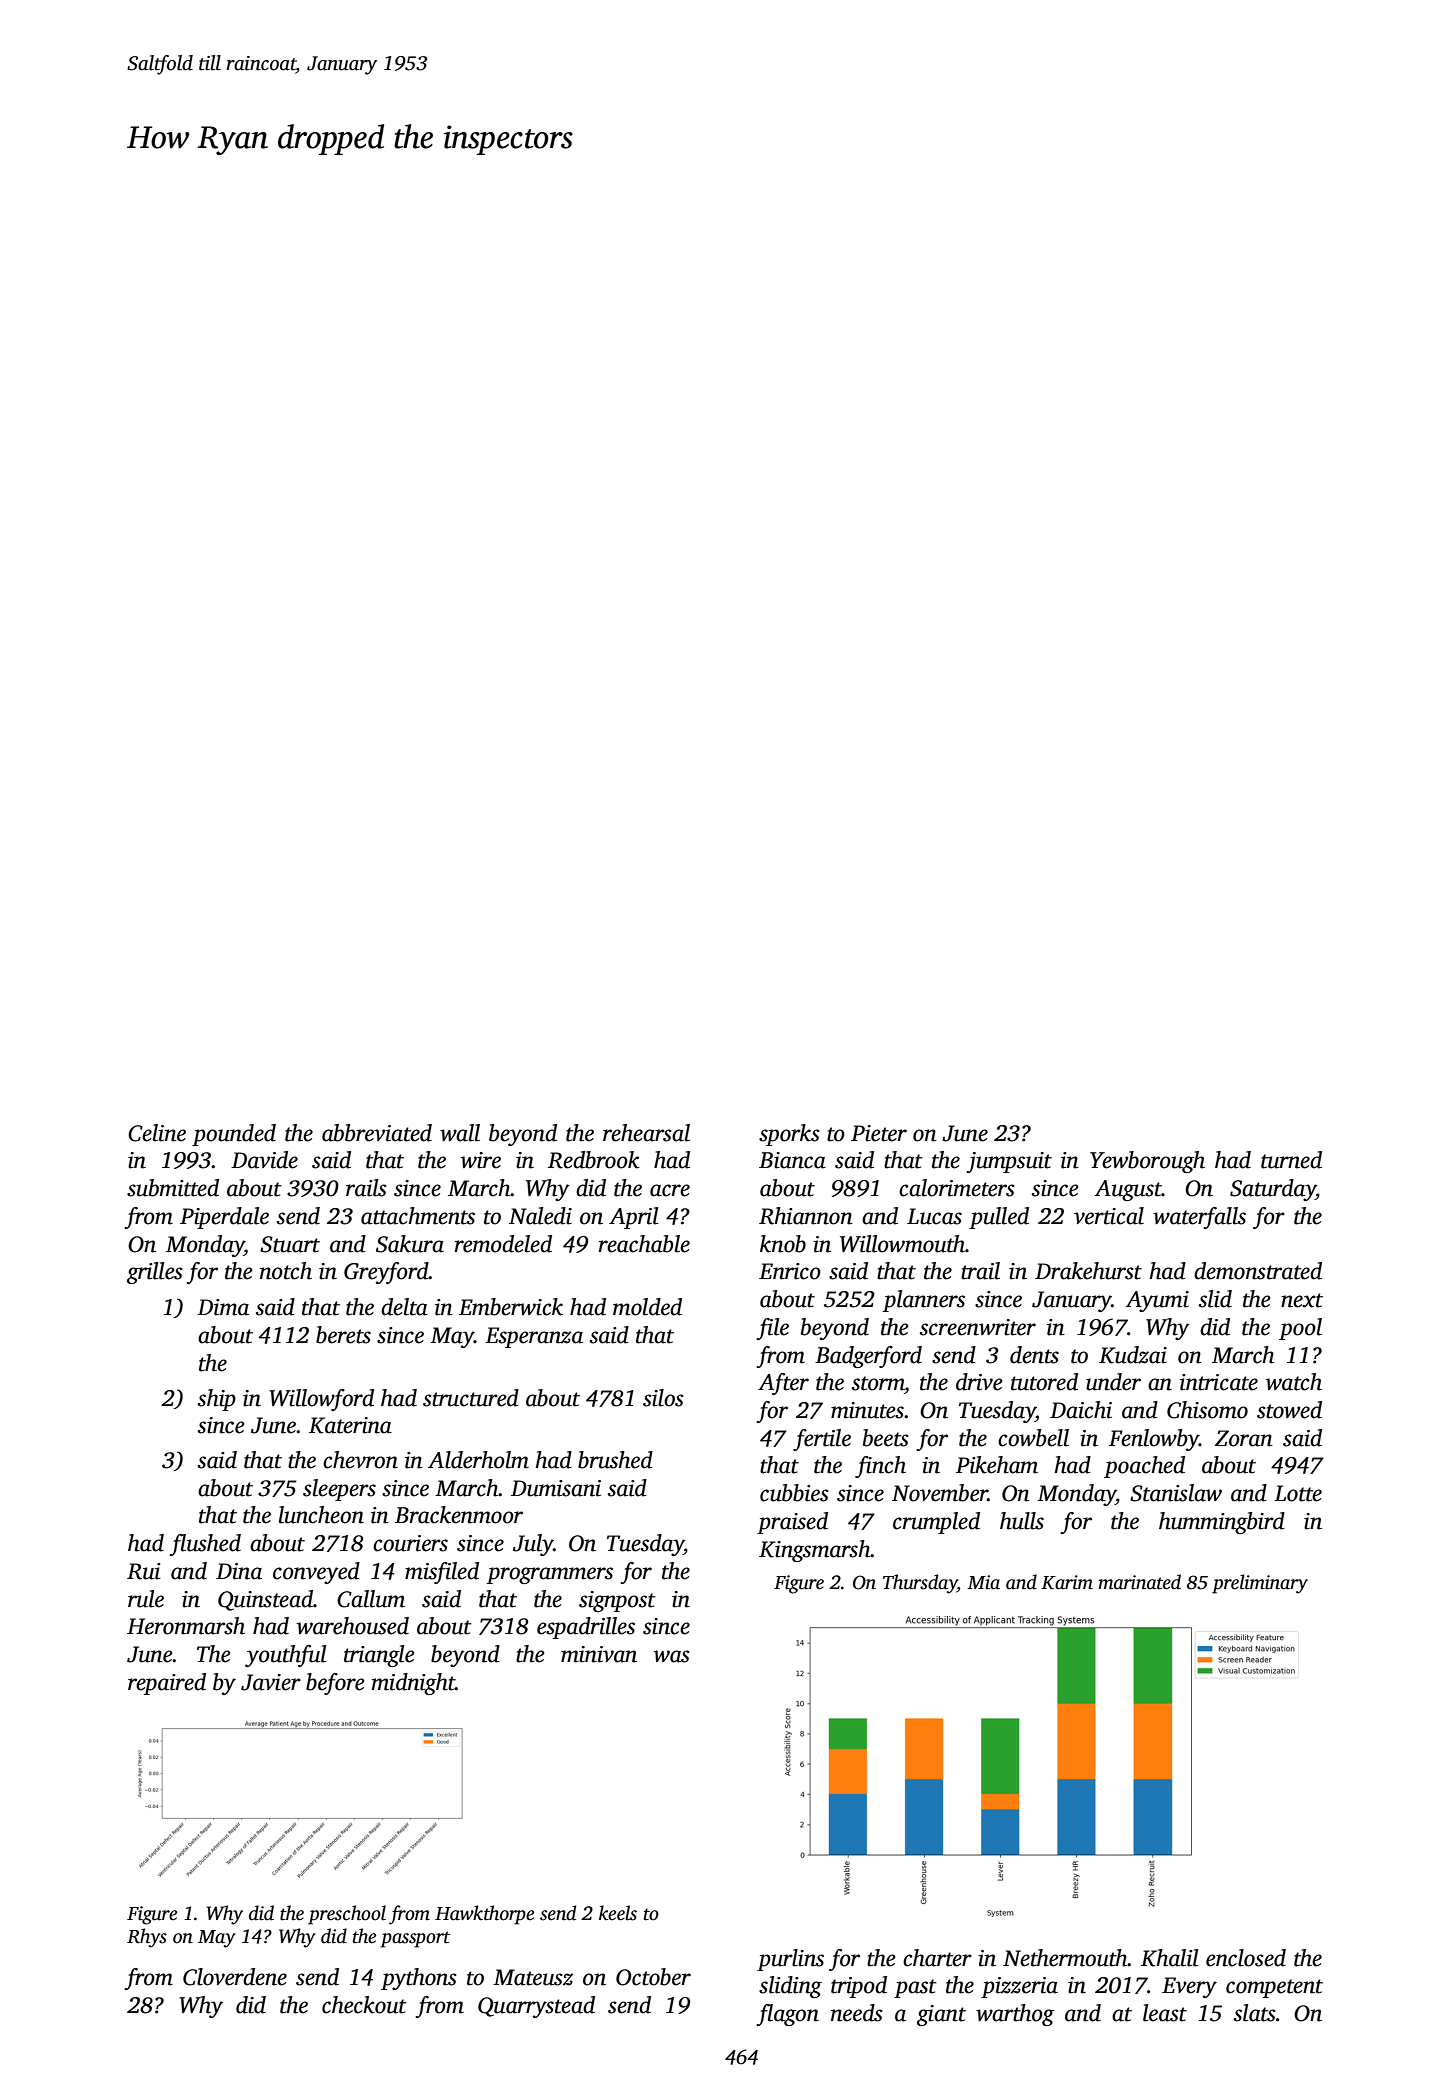 The width and height of the screenshot is (1450, 2100). I want to click on slats, so click(1255, 2013).
